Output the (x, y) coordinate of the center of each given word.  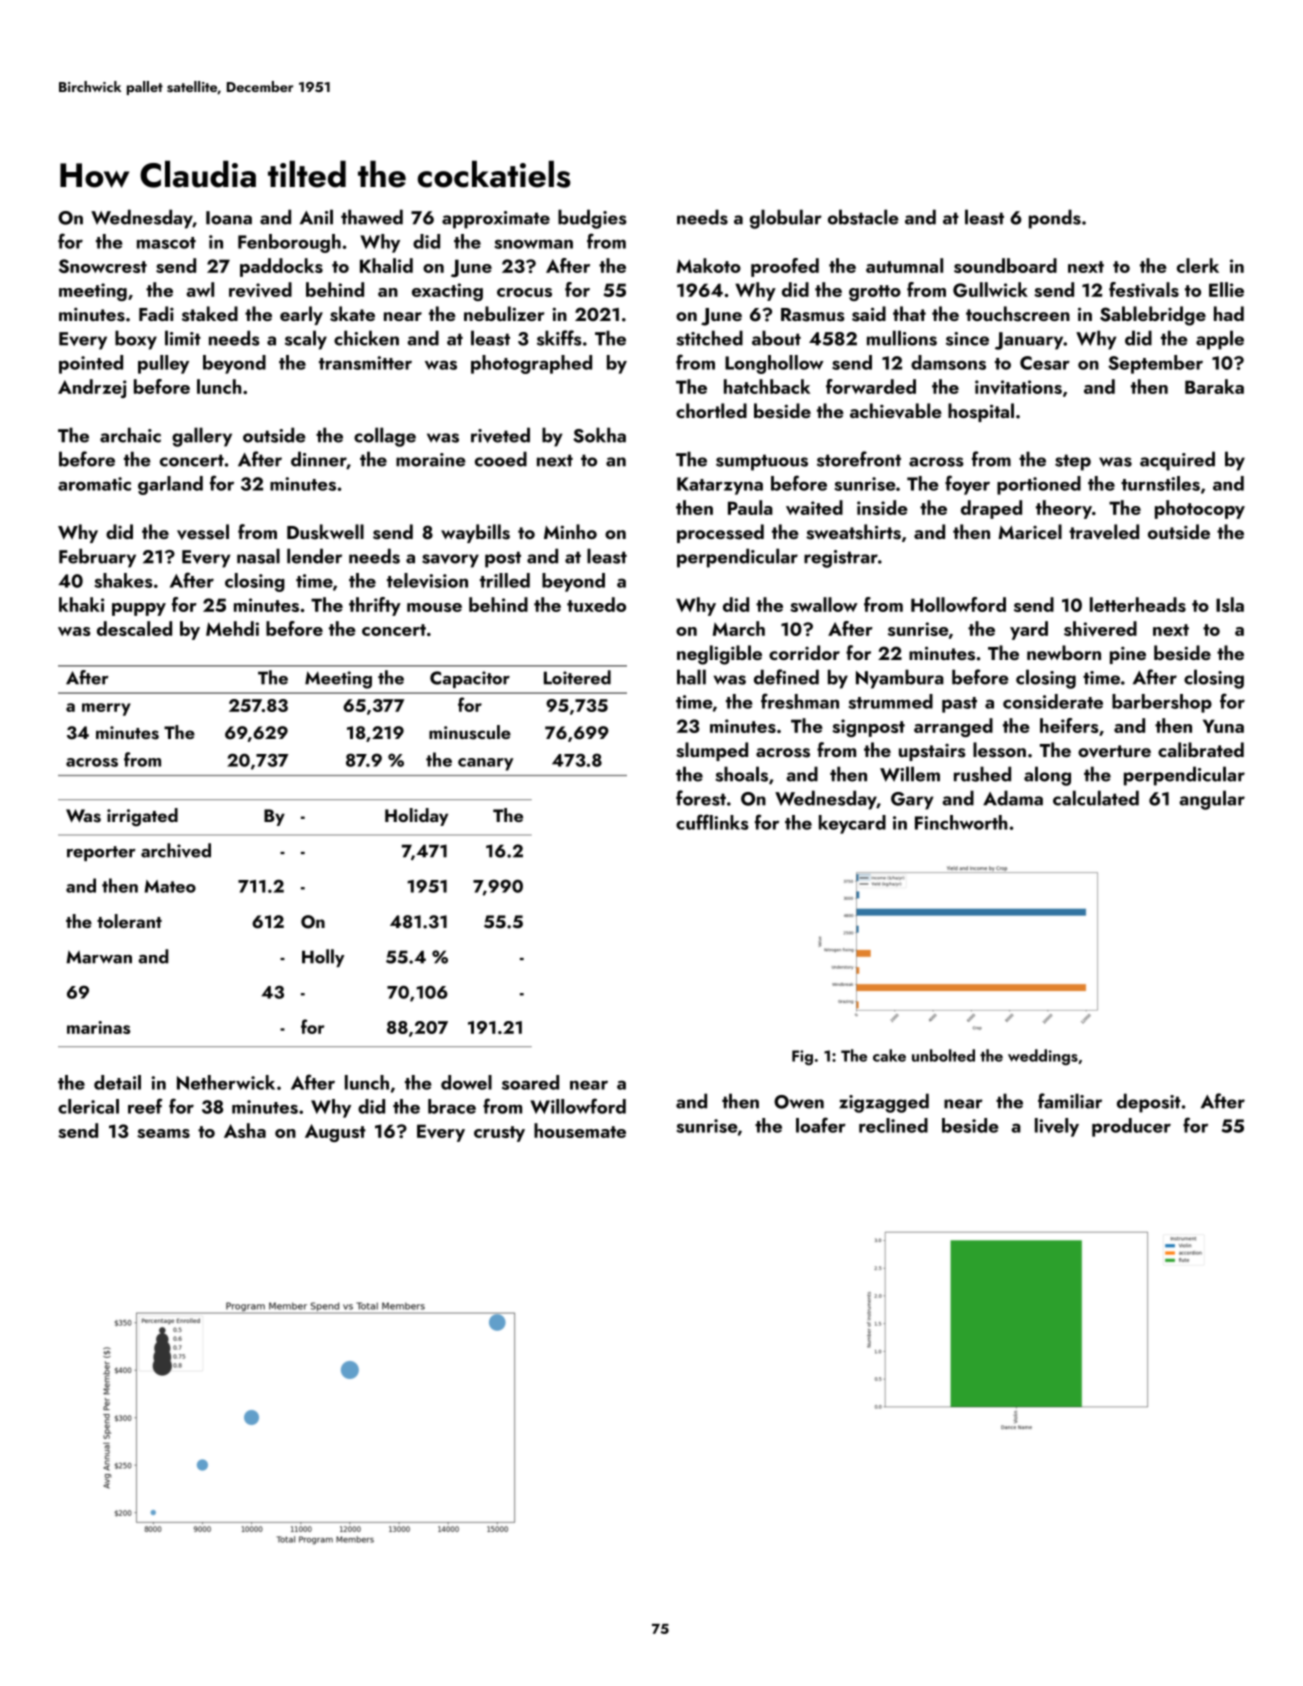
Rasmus (813, 315)
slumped (712, 751)
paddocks (281, 267)
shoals (741, 774)
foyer (967, 485)
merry (106, 709)
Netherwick (226, 1082)
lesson (999, 750)
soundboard (1005, 265)
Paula (750, 507)
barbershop (1162, 703)
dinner (319, 460)
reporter (101, 853)
